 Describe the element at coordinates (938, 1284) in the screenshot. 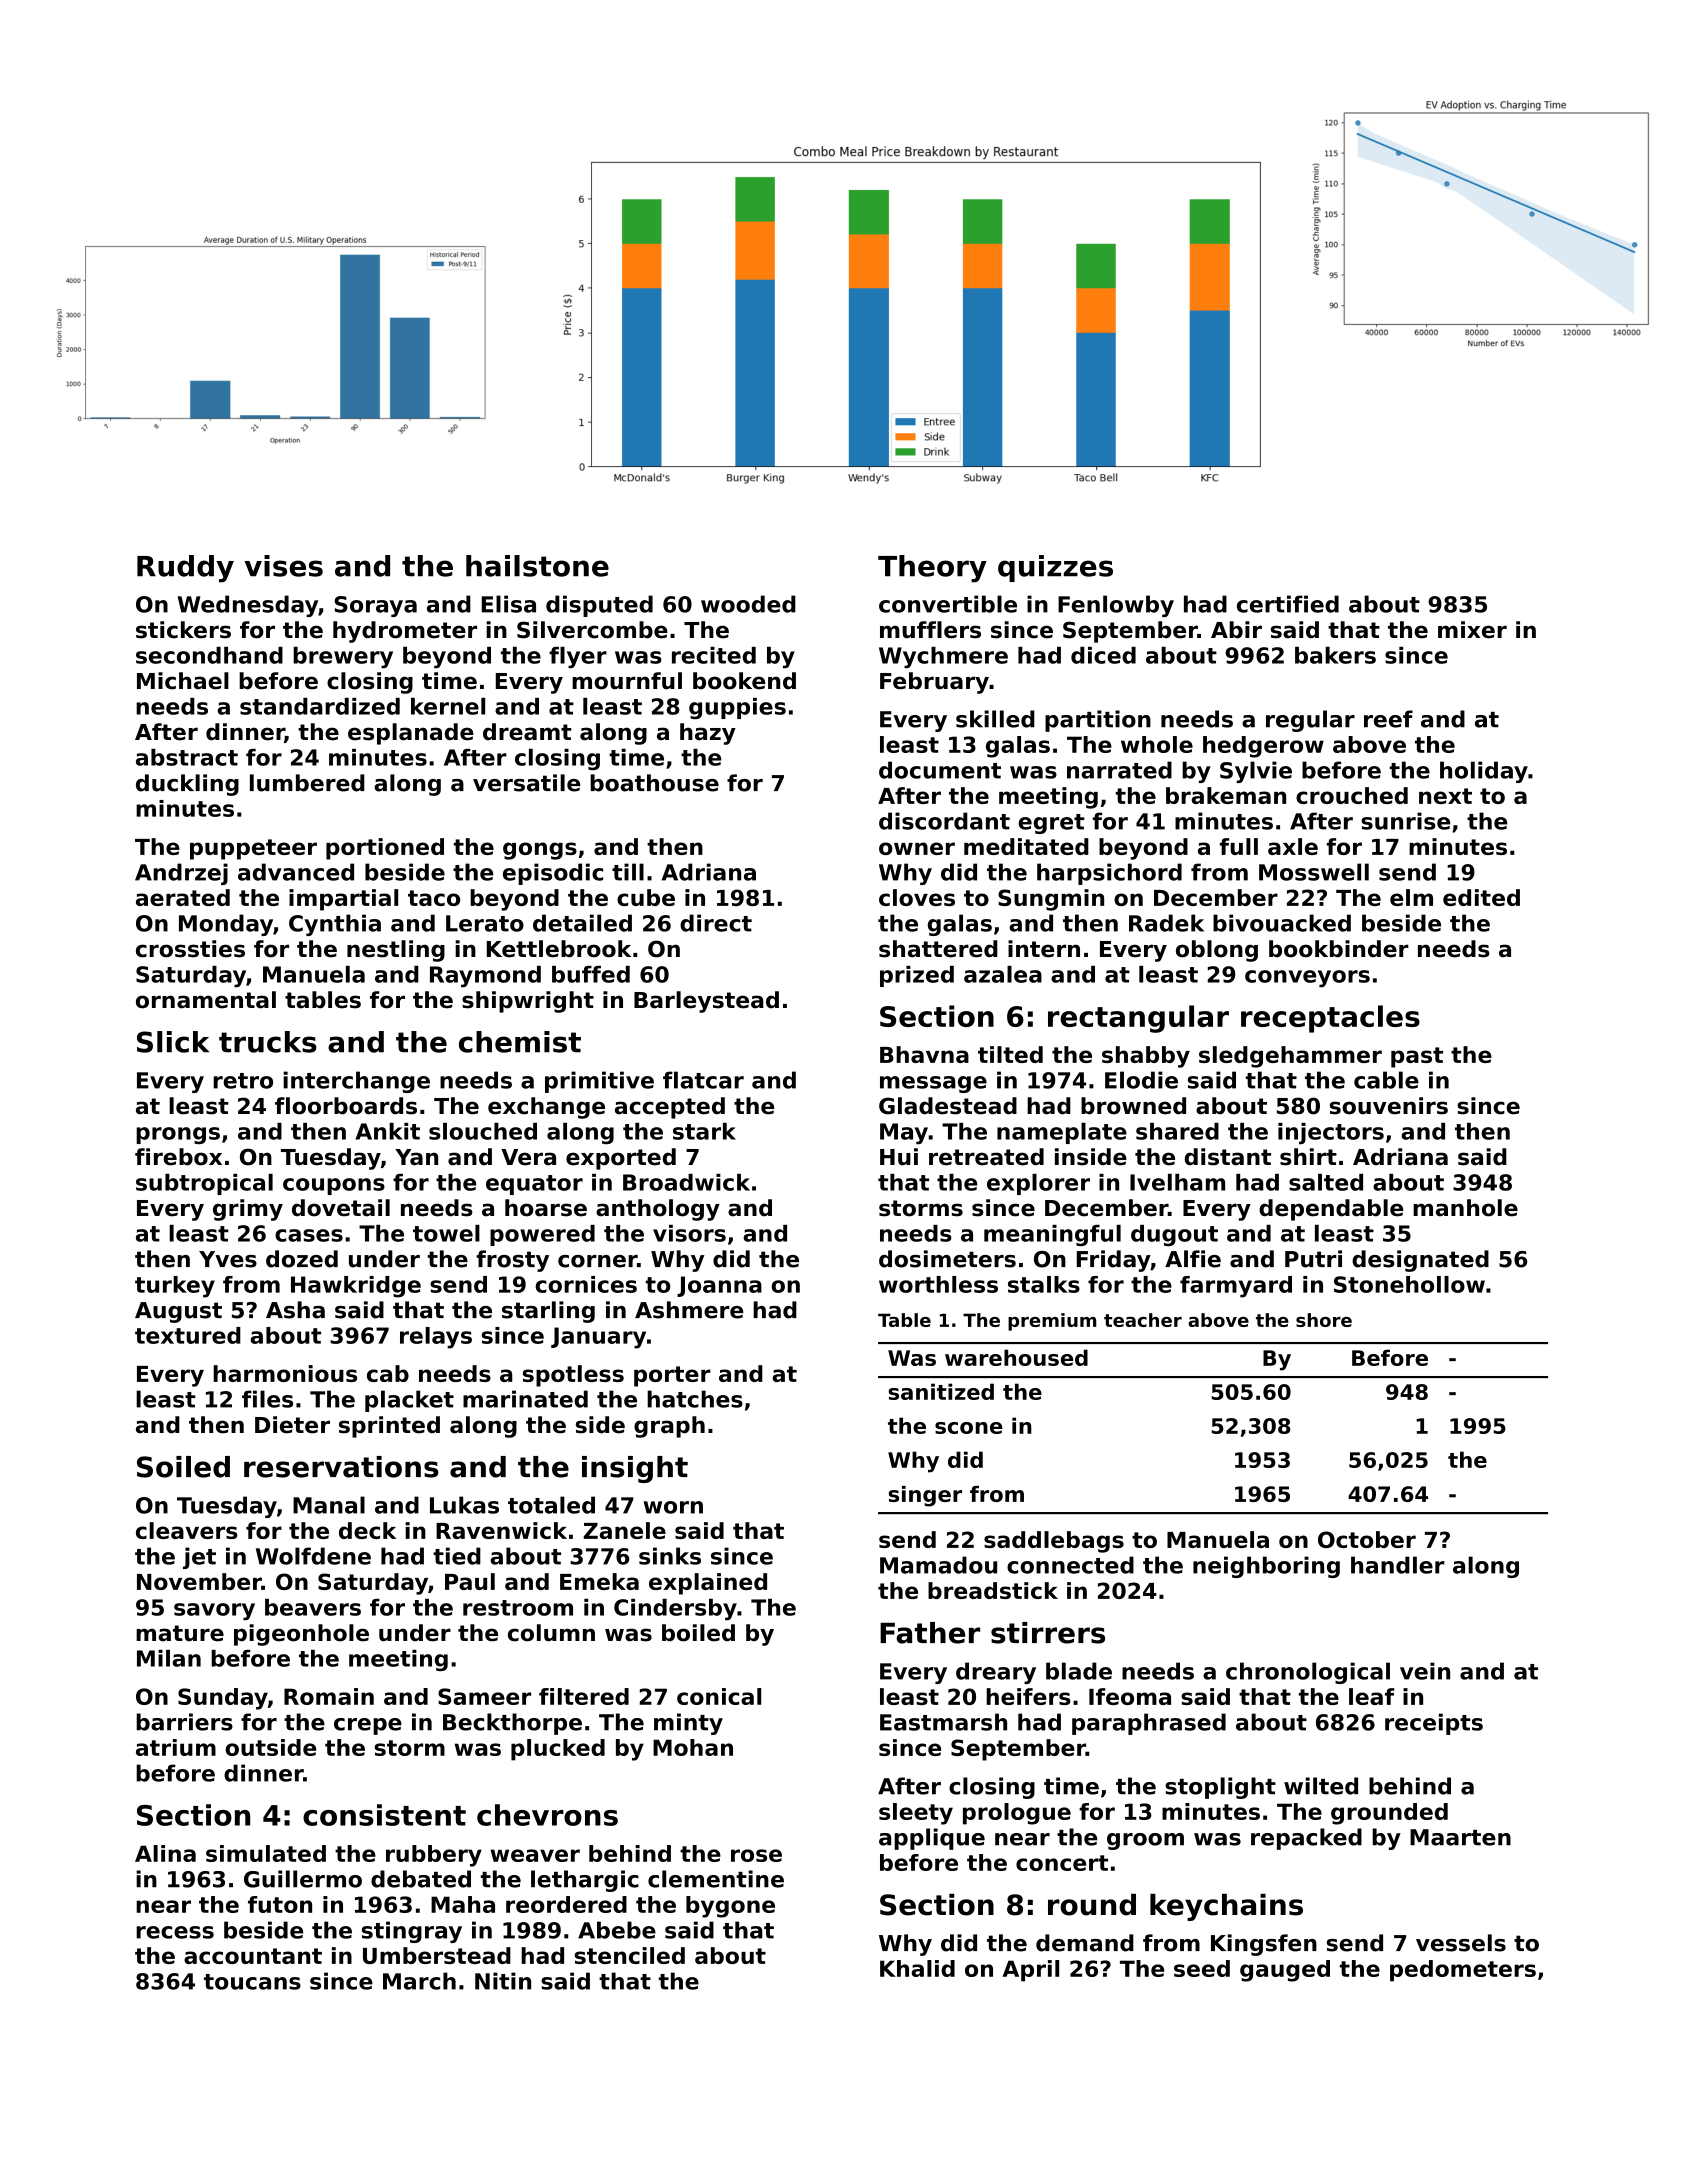

I see `worthless` at that location.
